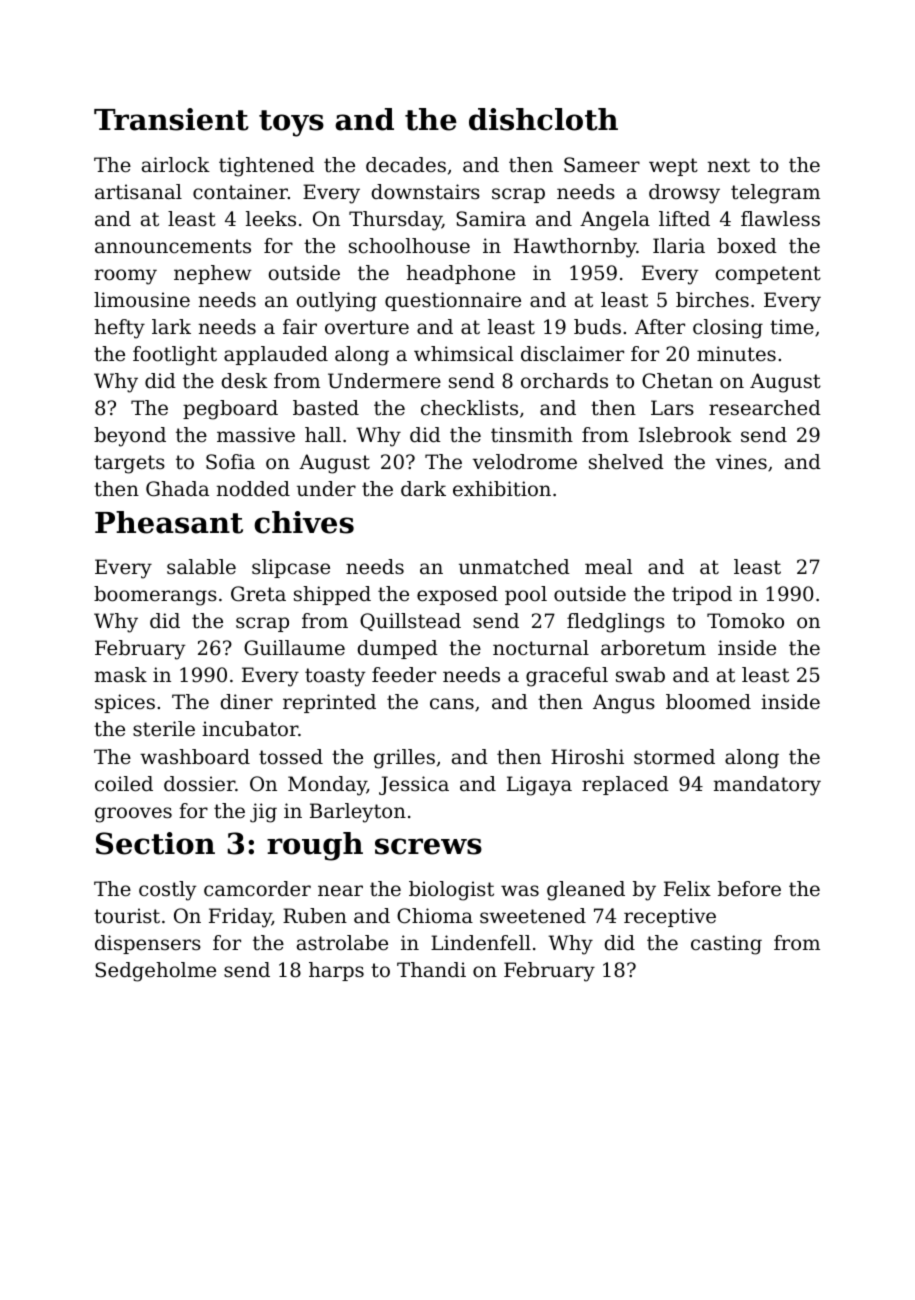 The width and height of the page is (915, 1300). Describe the element at coordinates (726, 945) in the page. I see `casting` at that location.
